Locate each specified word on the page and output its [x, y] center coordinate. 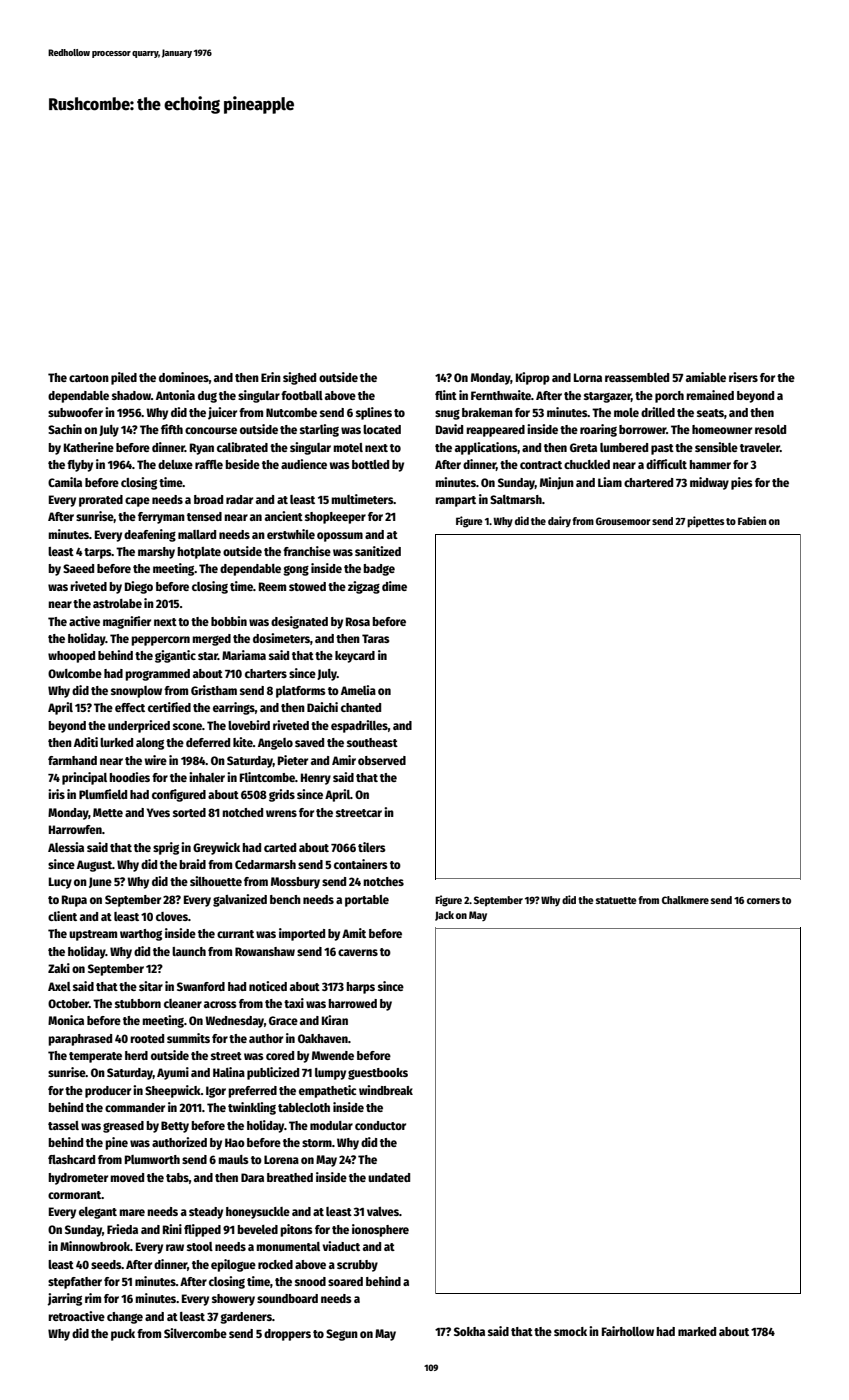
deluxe [175, 464]
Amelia [358, 690]
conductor [380, 1125]
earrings [234, 708]
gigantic [175, 656]
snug [447, 415]
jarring [64, 1299]
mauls [233, 1159]
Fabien [752, 520]
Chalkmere [685, 900]
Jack [444, 916]
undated [389, 1177]
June [100, 882]
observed [382, 760]
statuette [616, 900]
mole [626, 412]
